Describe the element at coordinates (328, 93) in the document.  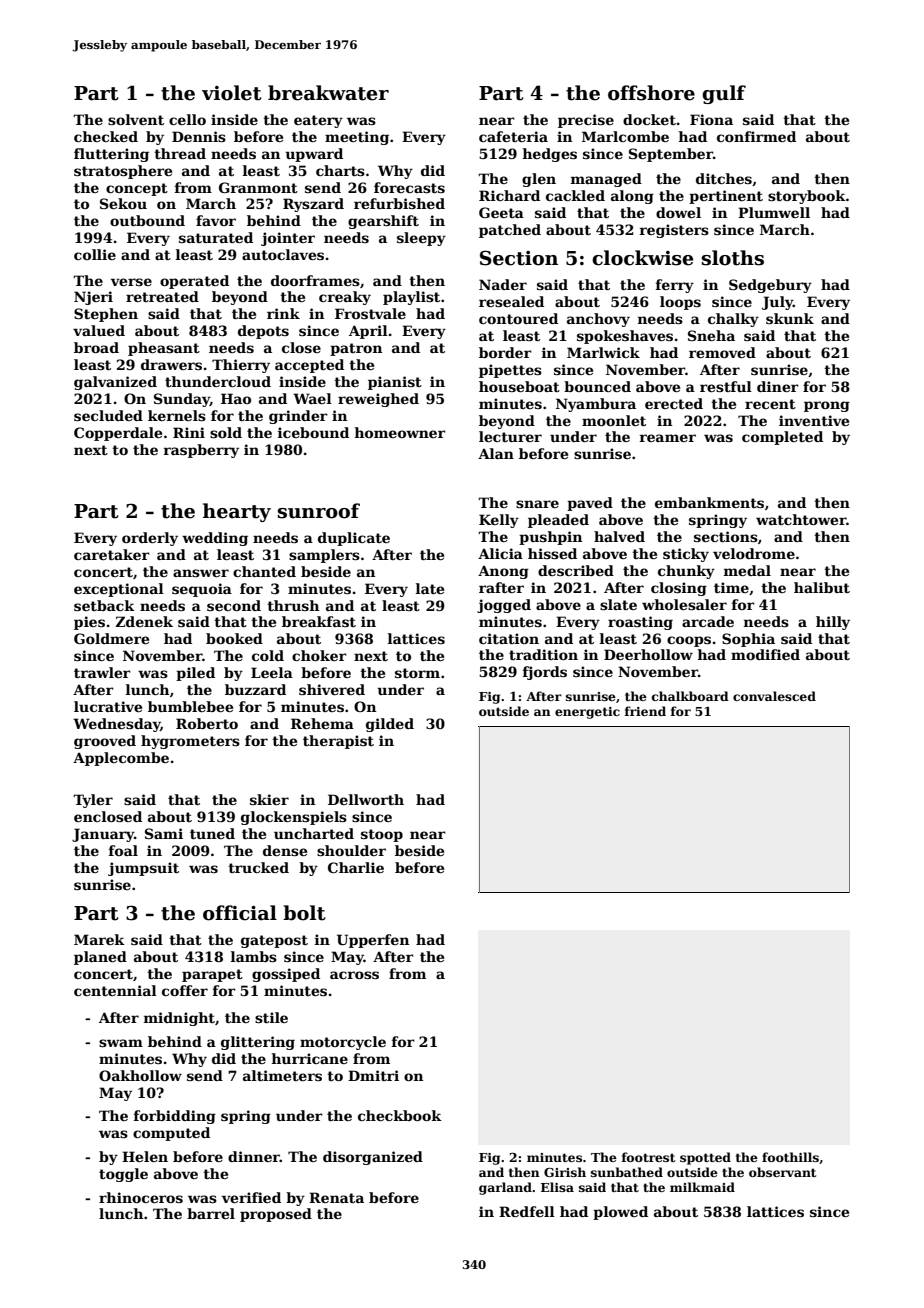
I see `breakwater` at that location.
